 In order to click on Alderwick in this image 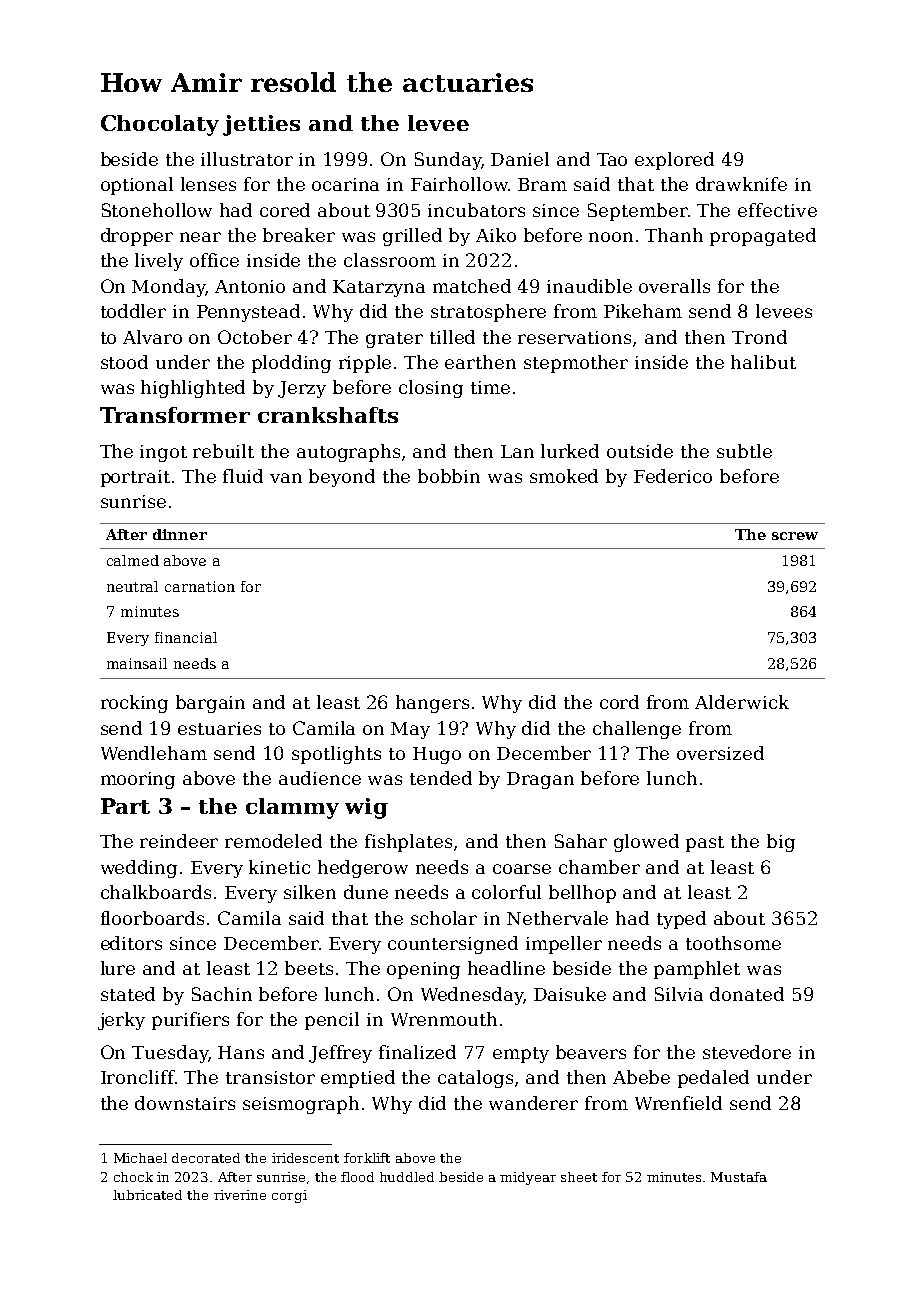, I will do `click(742, 702)`.
